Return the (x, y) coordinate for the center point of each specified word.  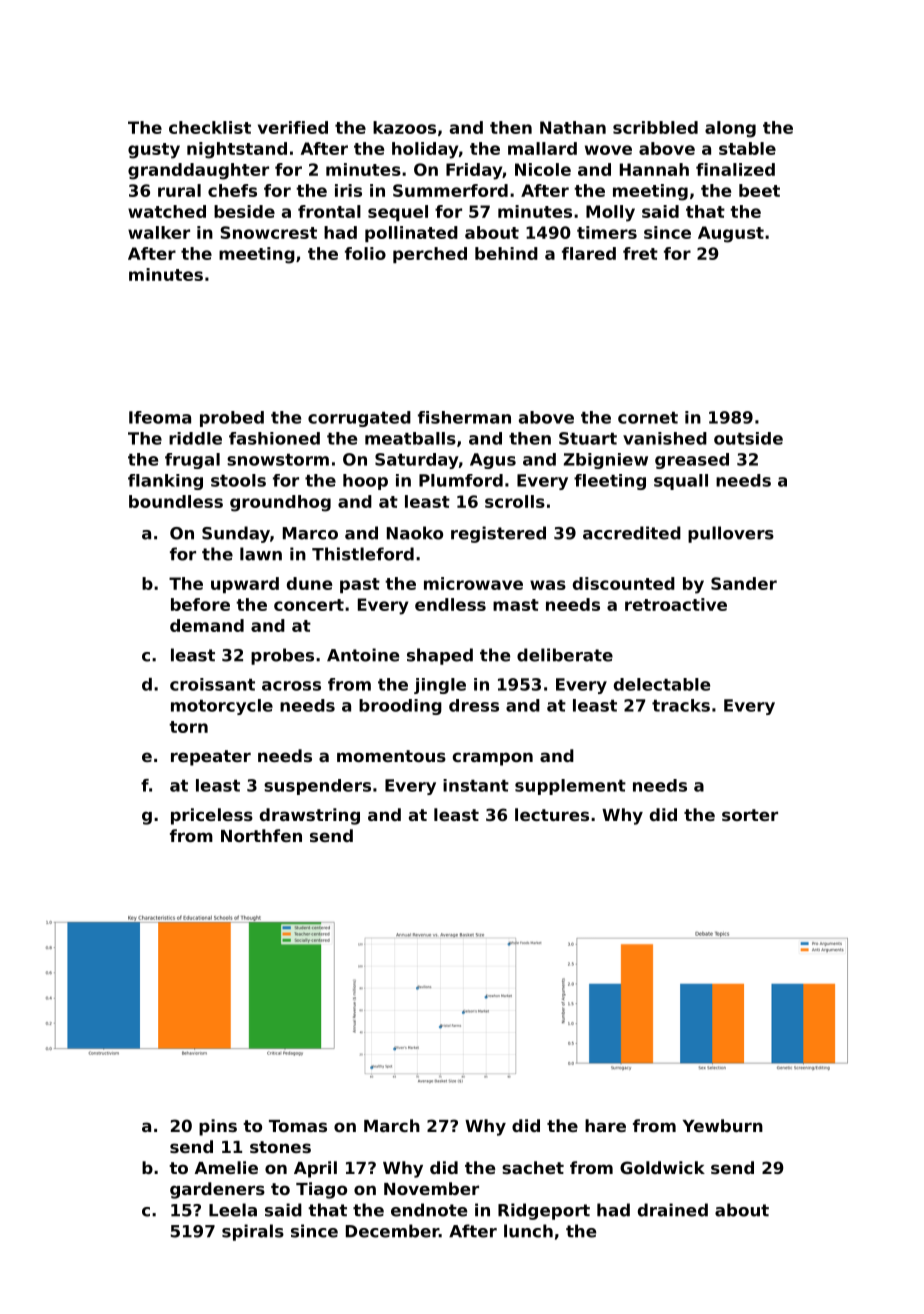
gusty (154, 151)
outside (748, 438)
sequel (398, 213)
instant (476, 785)
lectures (552, 814)
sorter (750, 815)
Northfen (261, 835)
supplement (570, 787)
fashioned (274, 438)
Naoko (415, 533)
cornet (648, 418)
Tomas (298, 1126)
